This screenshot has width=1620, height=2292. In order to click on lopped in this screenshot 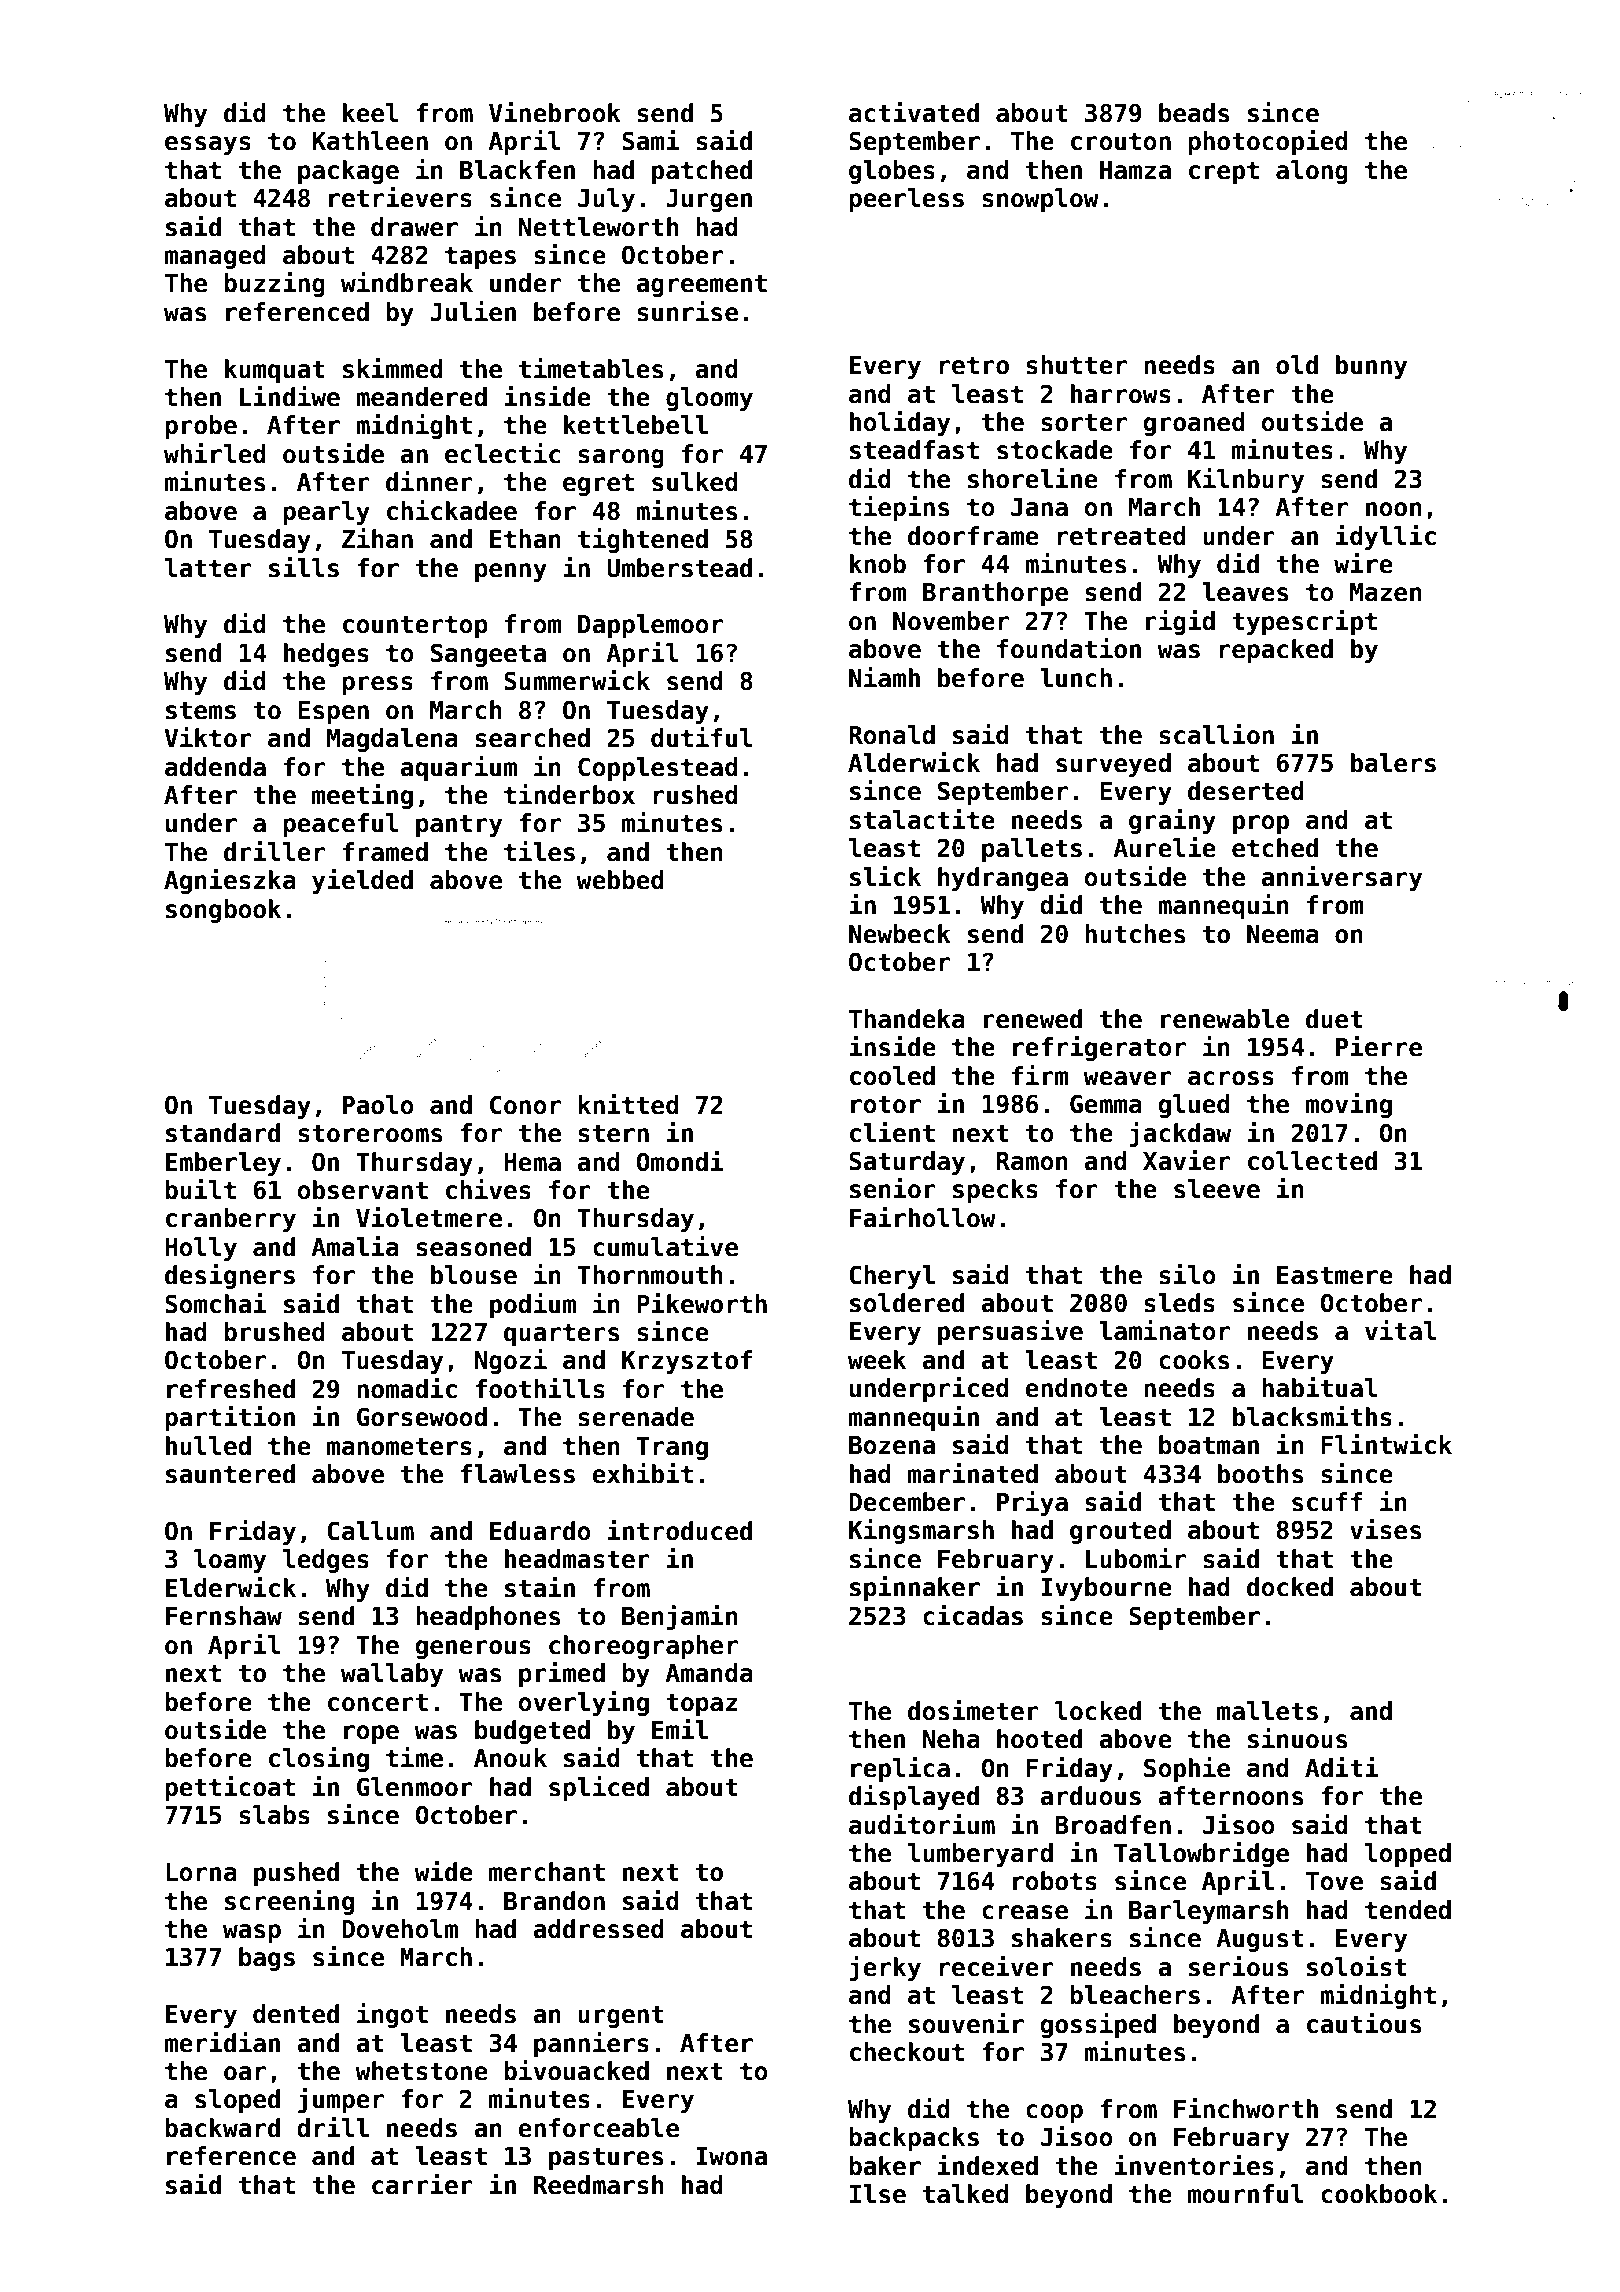, I will do `click(1408, 1855)`.
